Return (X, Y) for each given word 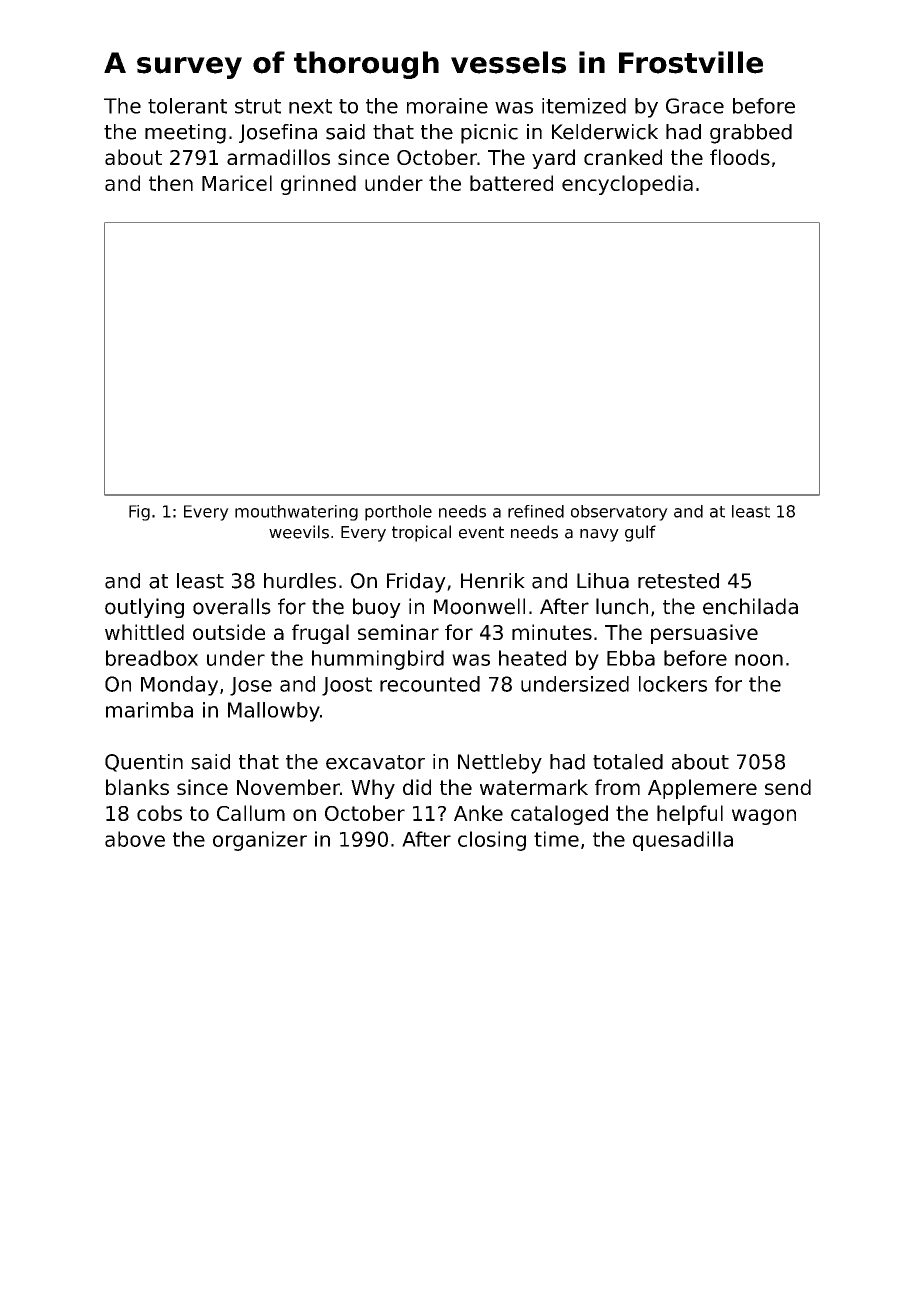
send (788, 787)
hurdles (300, 581)
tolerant (187, 106)
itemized (584, 106)
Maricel (237, 183)
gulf (640, 533)
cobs (159, 813)
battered (511, 183)
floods (740, 157)
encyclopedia (627, 185)
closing (492, 841)
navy (599, 535)
